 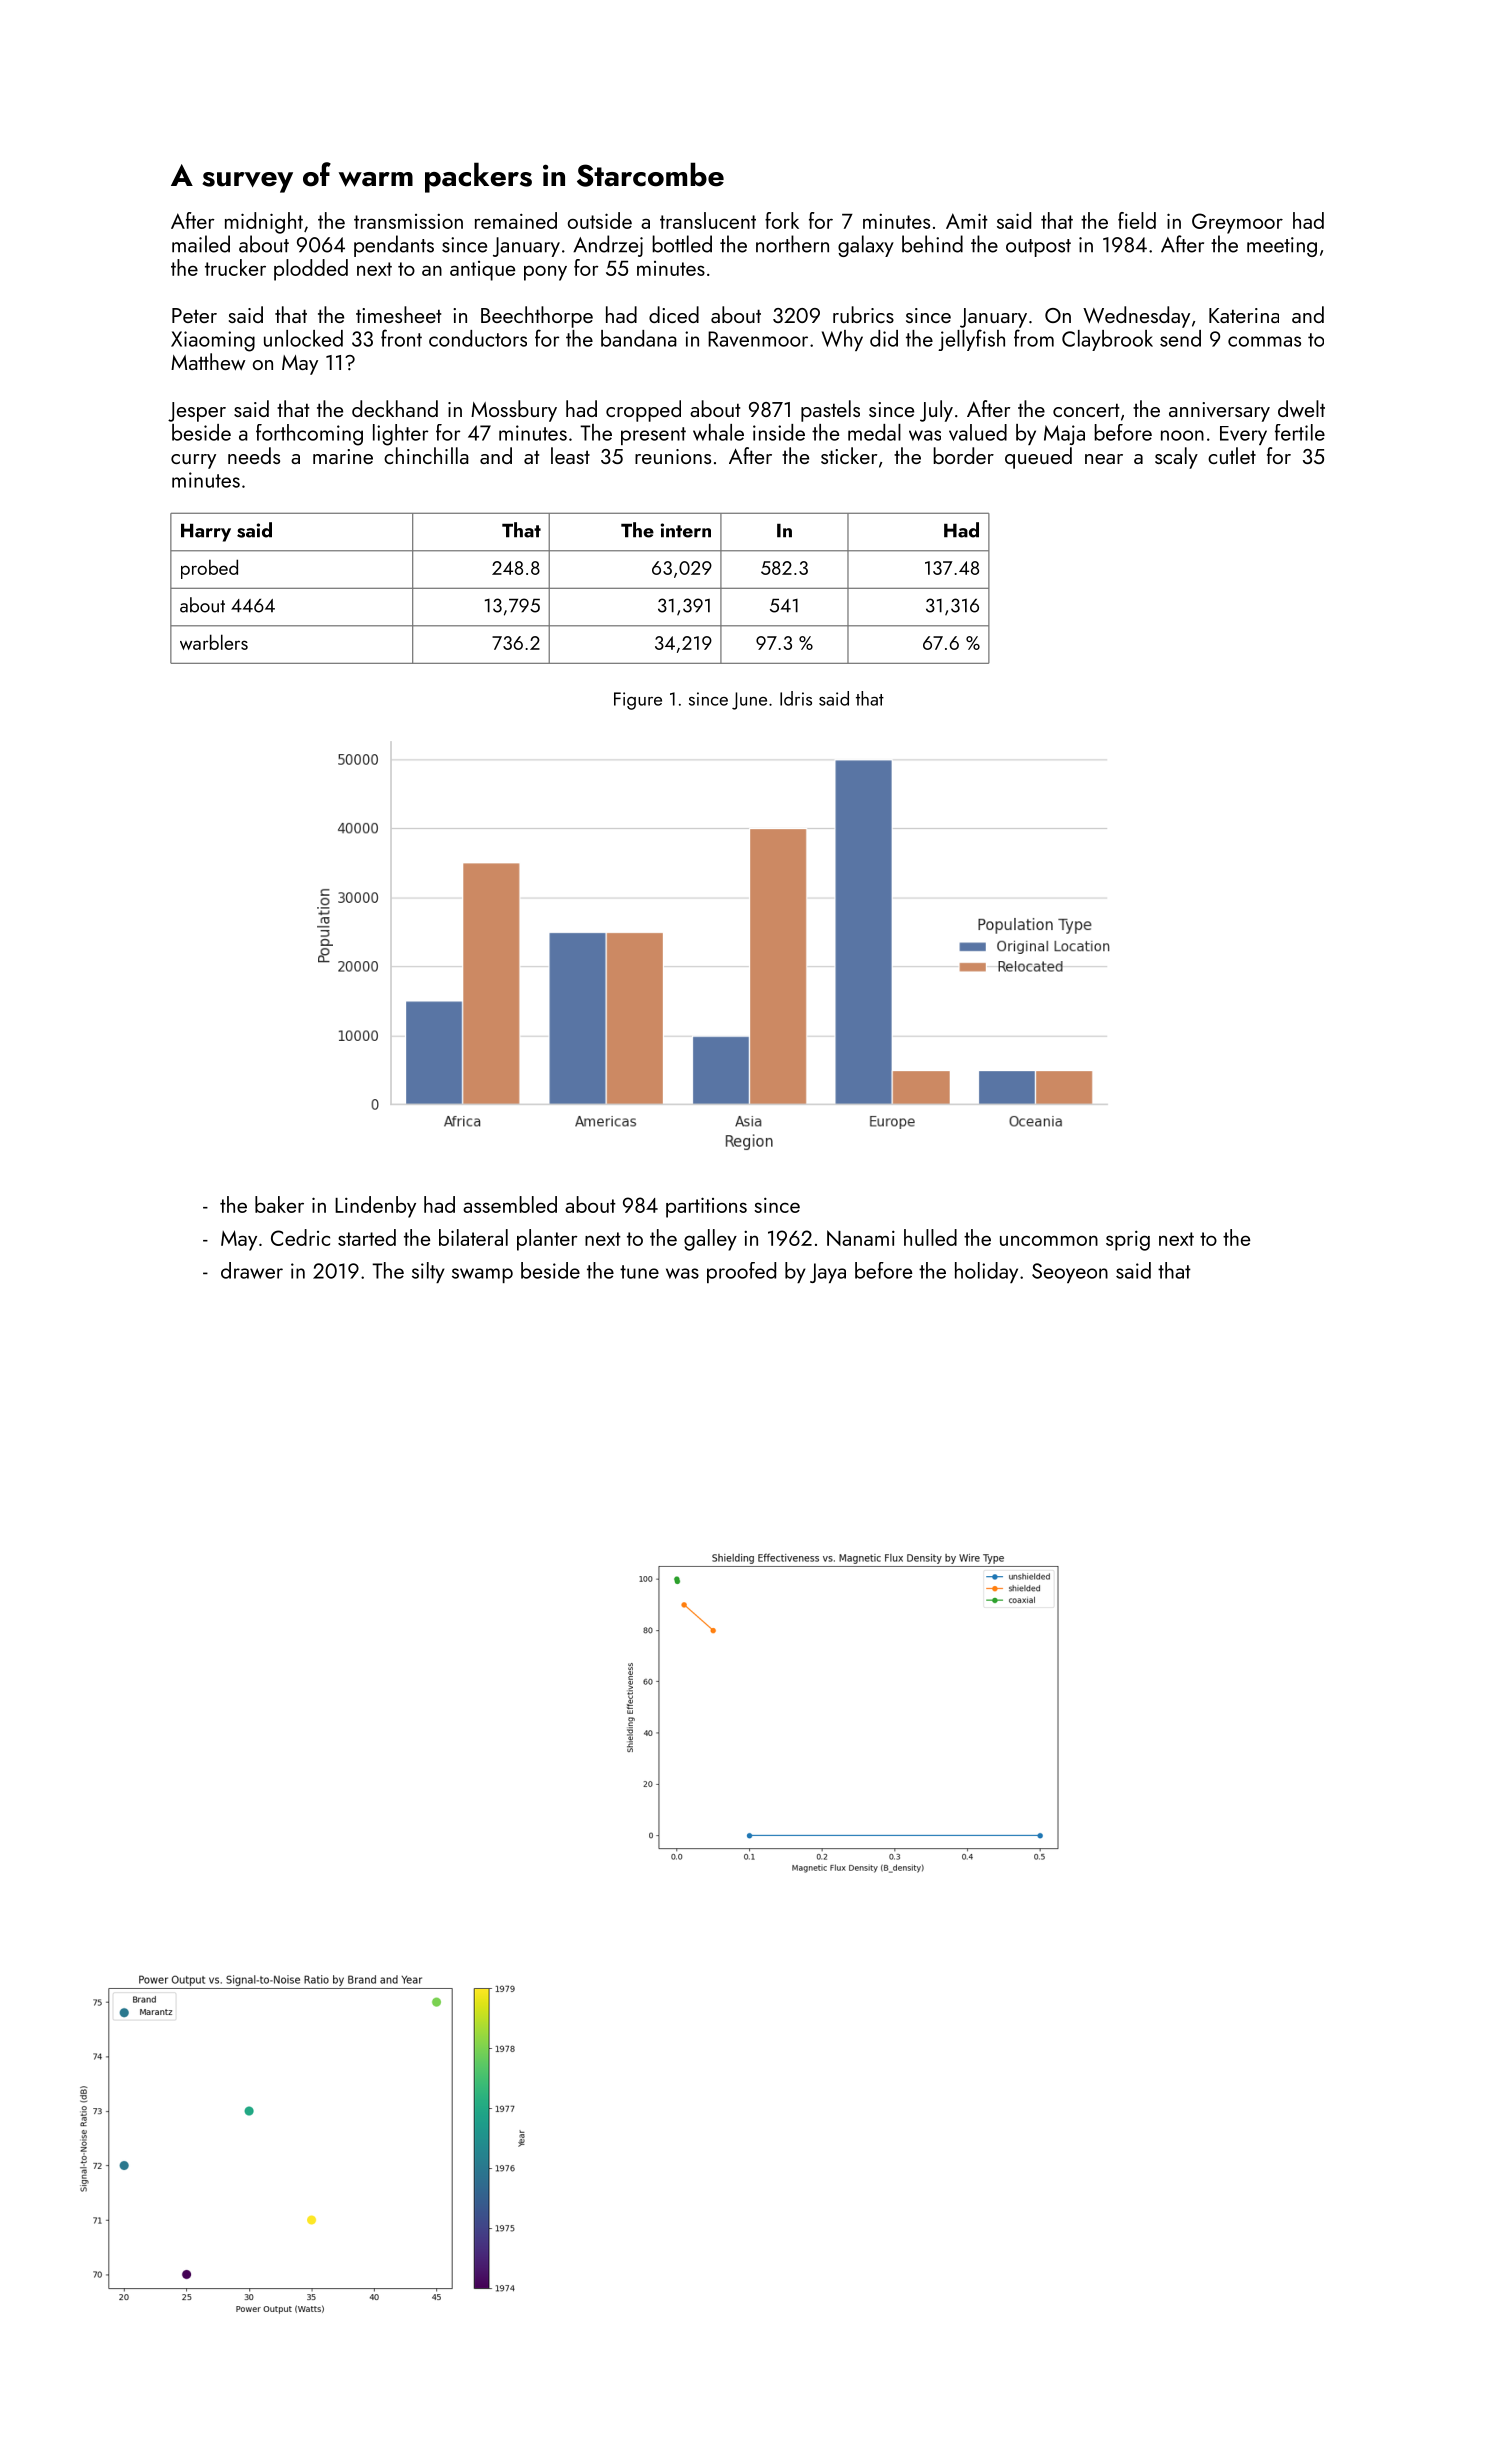 I want to click on warblers, so click(x=214, y=642).
